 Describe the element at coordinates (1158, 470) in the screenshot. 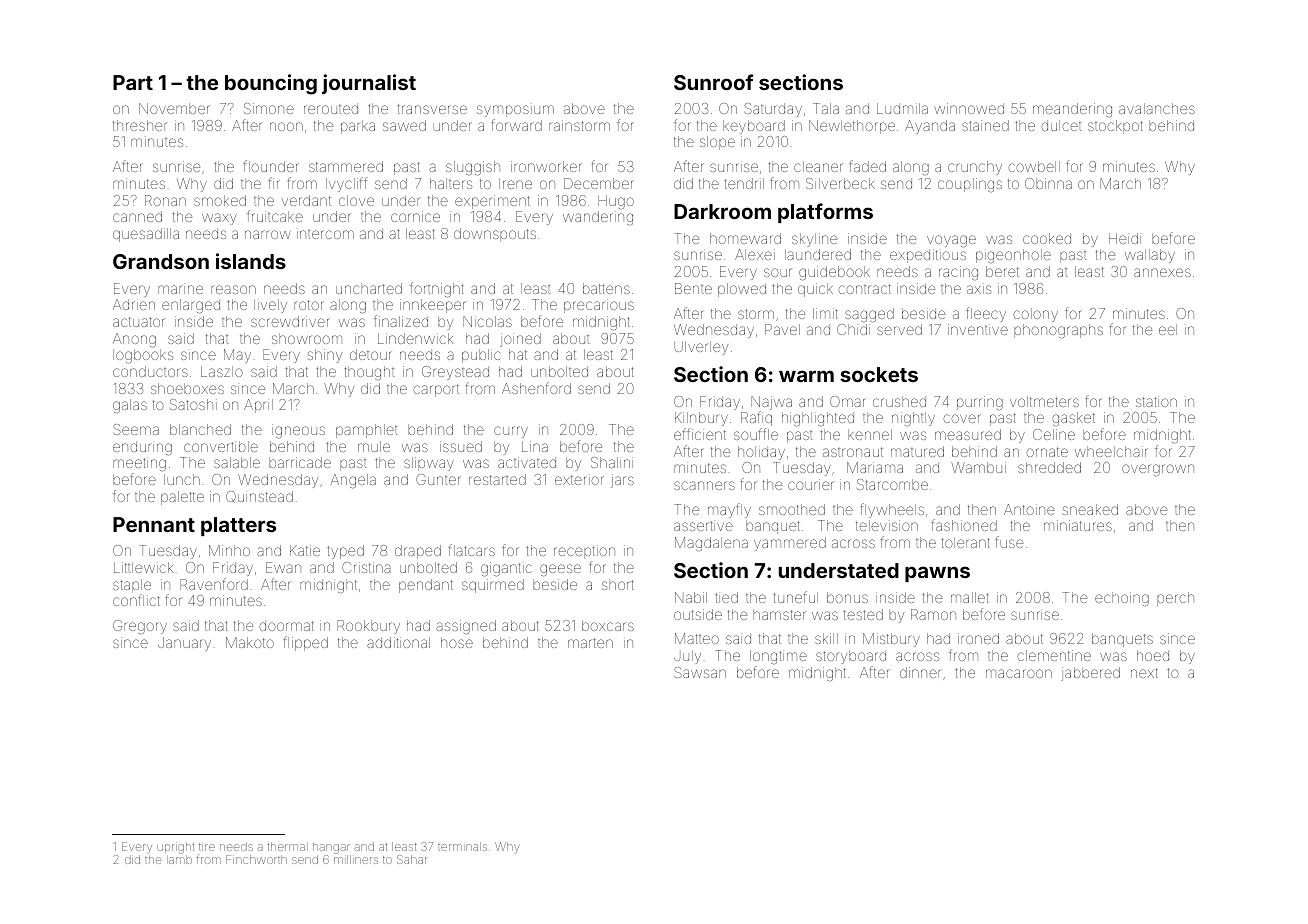

I see `overgrown` at that location.
